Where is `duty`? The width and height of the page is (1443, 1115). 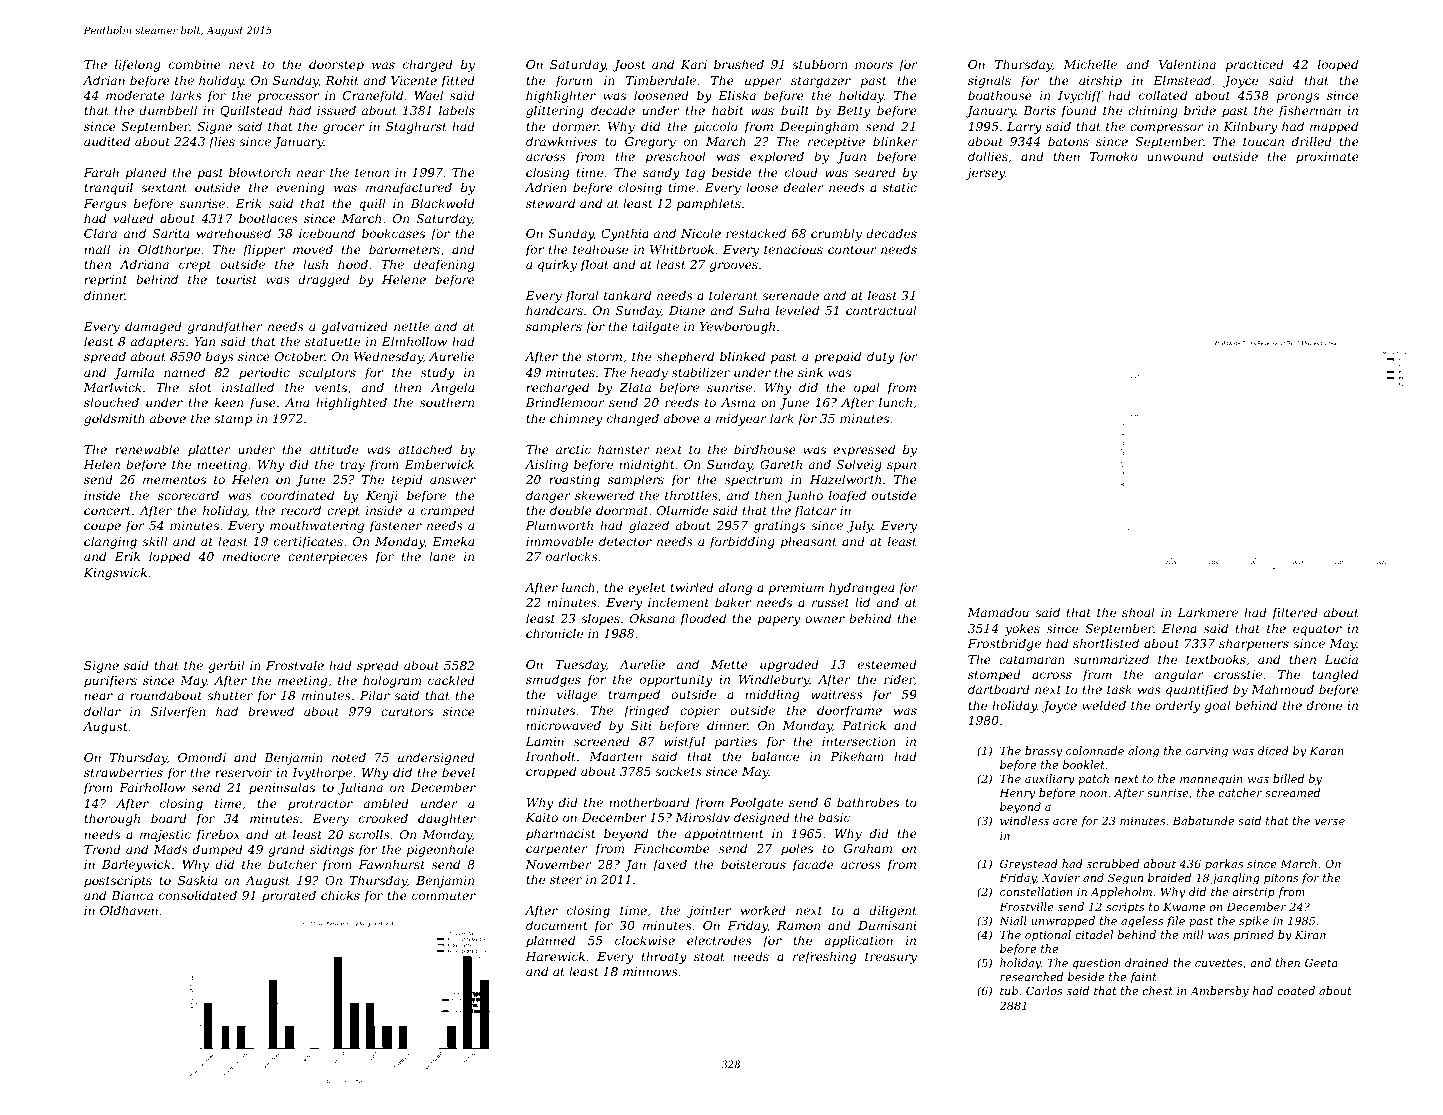 duty is located at coordinates (881, 357).
